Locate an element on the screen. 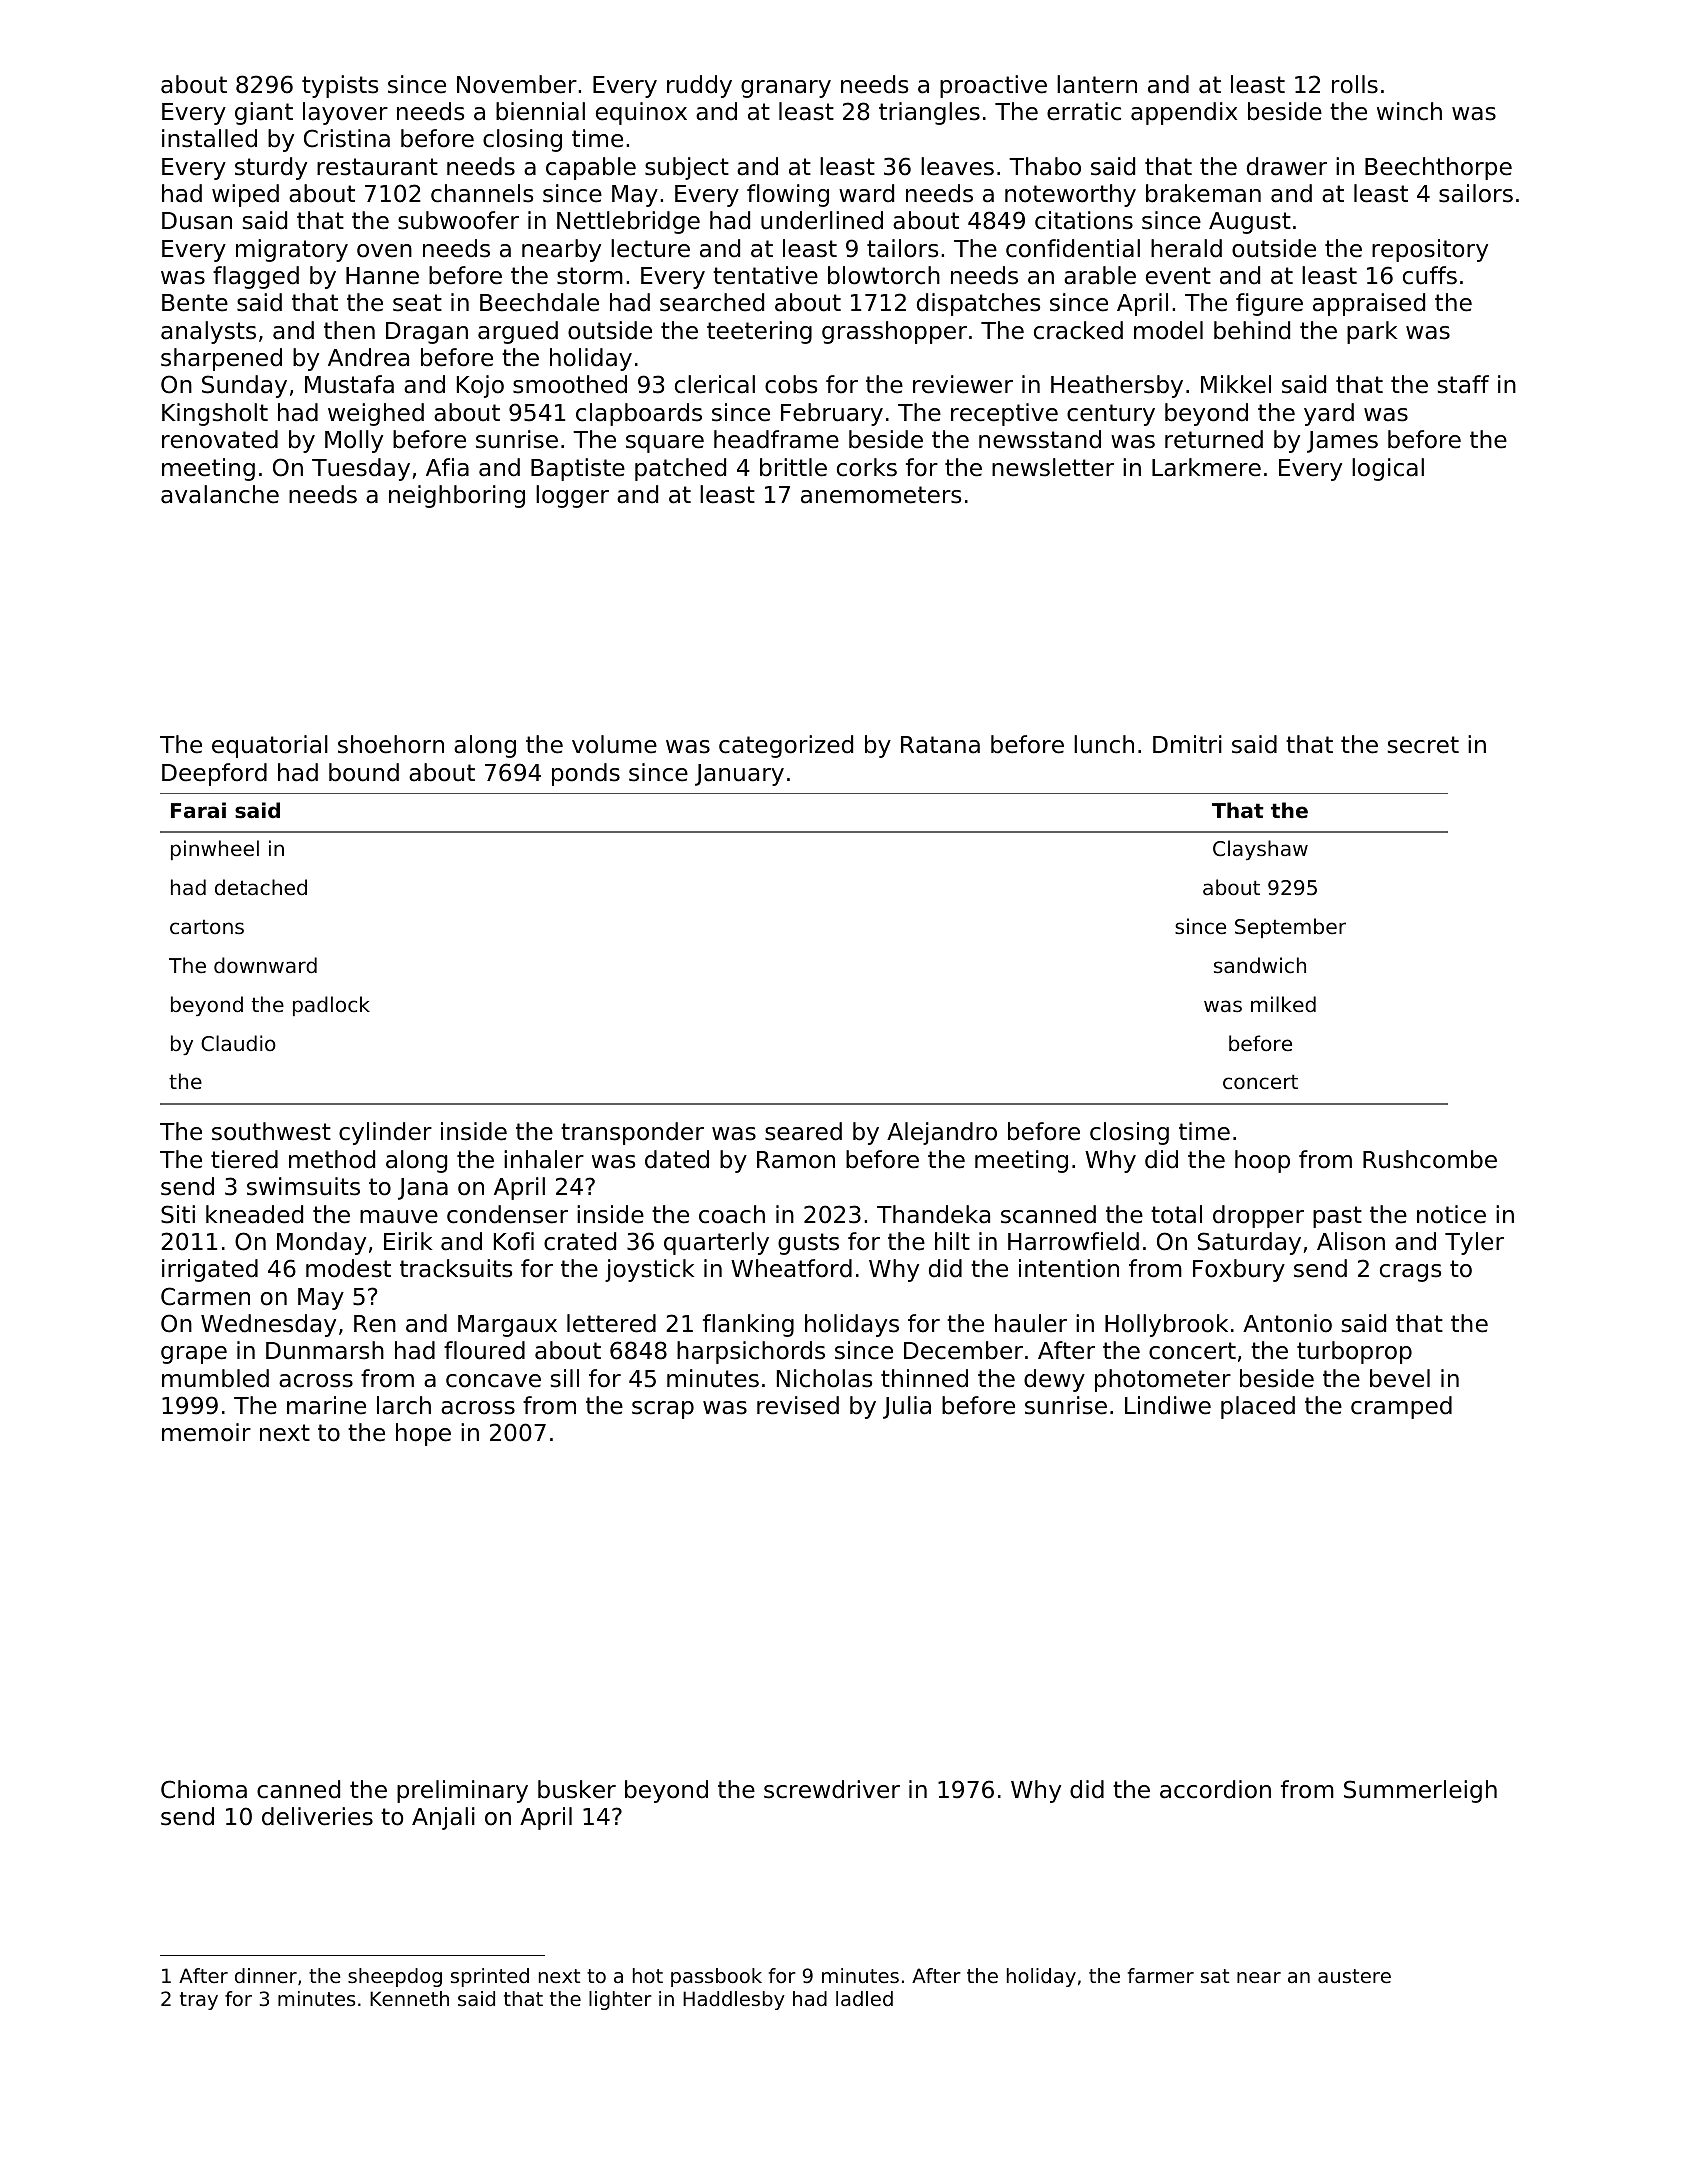 The height and width of the screenshot is (2178, 1683). padlock is located at coordinates (331, 1006).
